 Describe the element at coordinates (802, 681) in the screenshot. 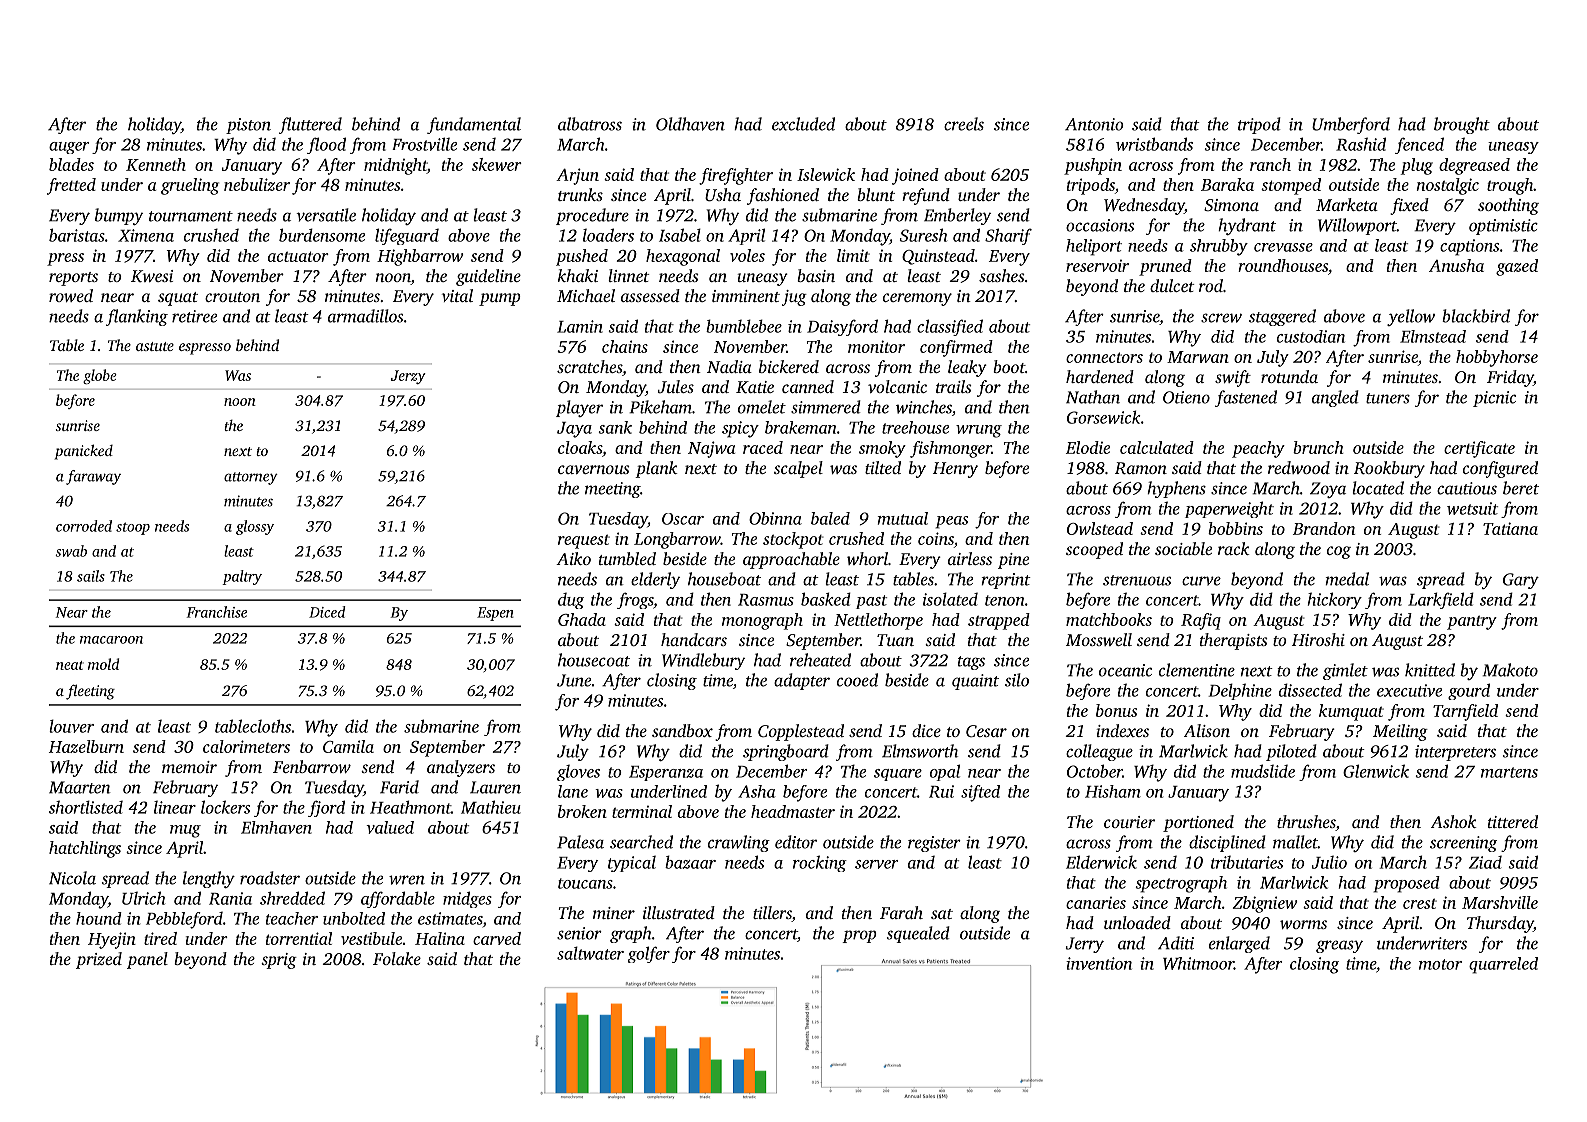

I see `adapter` at that location.
